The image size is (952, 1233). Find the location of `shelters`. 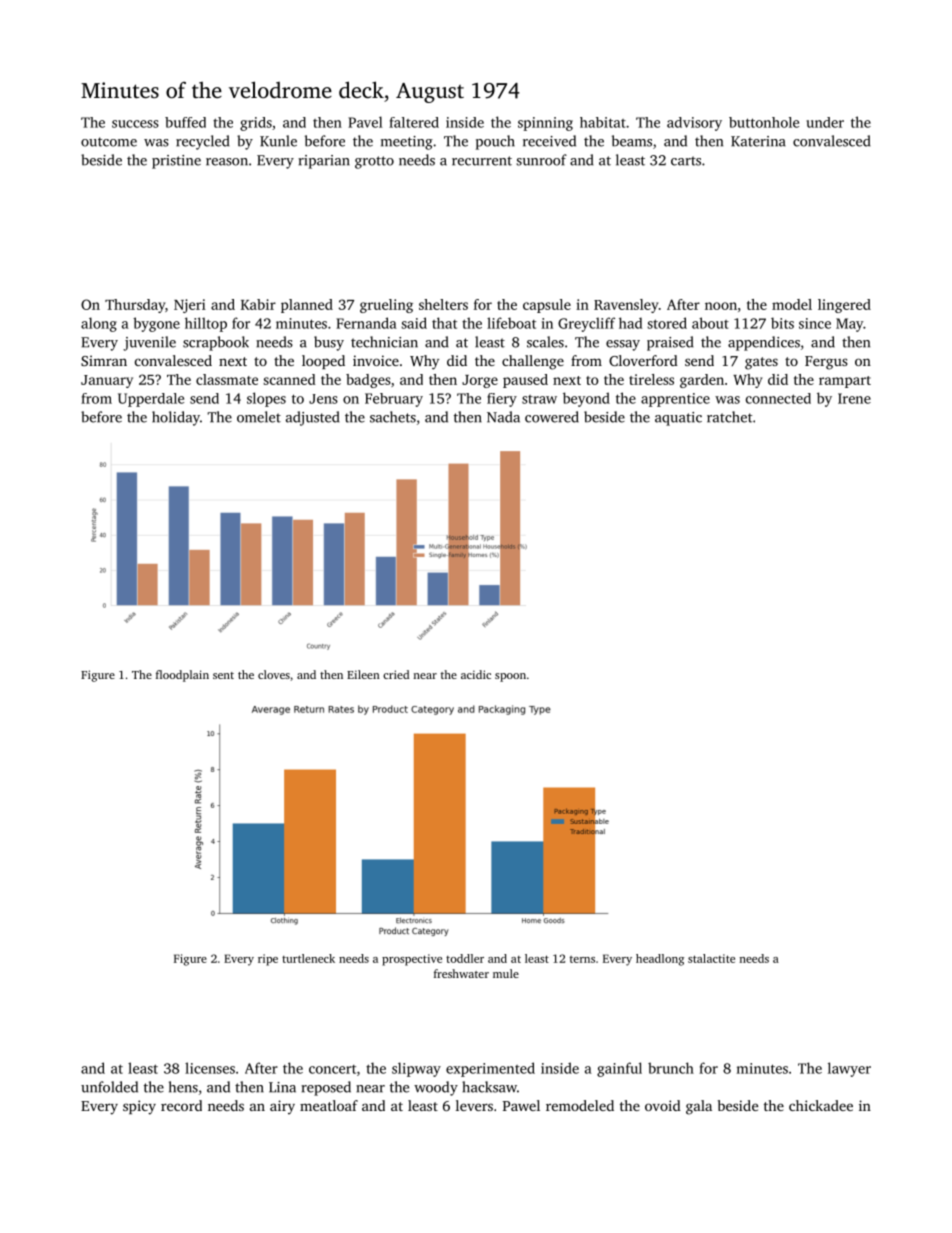

shelters is located at coordinates (443, 304).
